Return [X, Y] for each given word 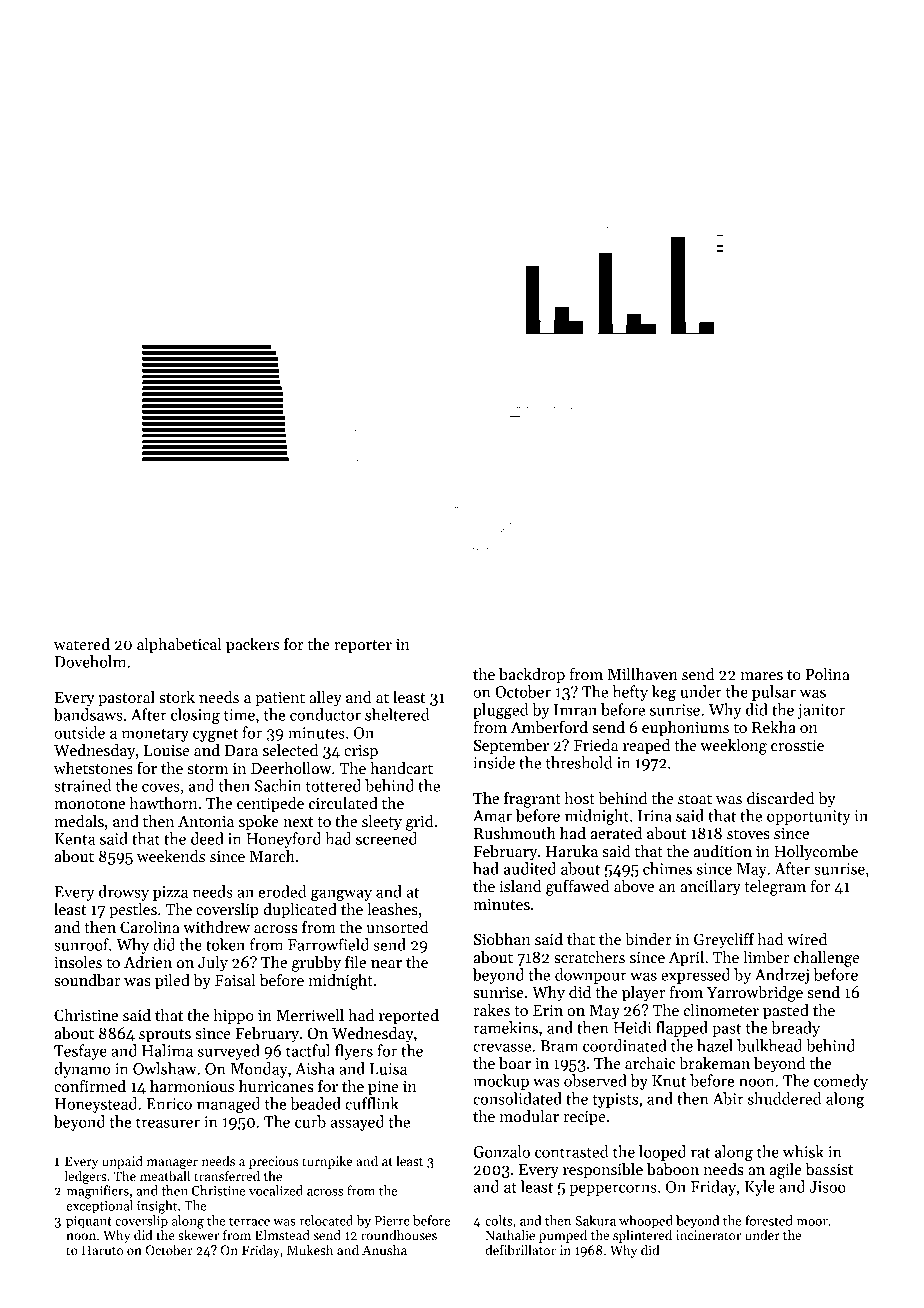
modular [529, 1116]
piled [172, 982]
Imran [575, 710]
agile [786, 1171]
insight [157, 1207]
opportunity [808, 817]
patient [280, 699]
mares [761, 676]
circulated [343, 803]
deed [207, 838]
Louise [167, 750]
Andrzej [782, 976]
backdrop [532, 676]
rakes [491, 1010]
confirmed [90, 1086]
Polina [828, 674]
